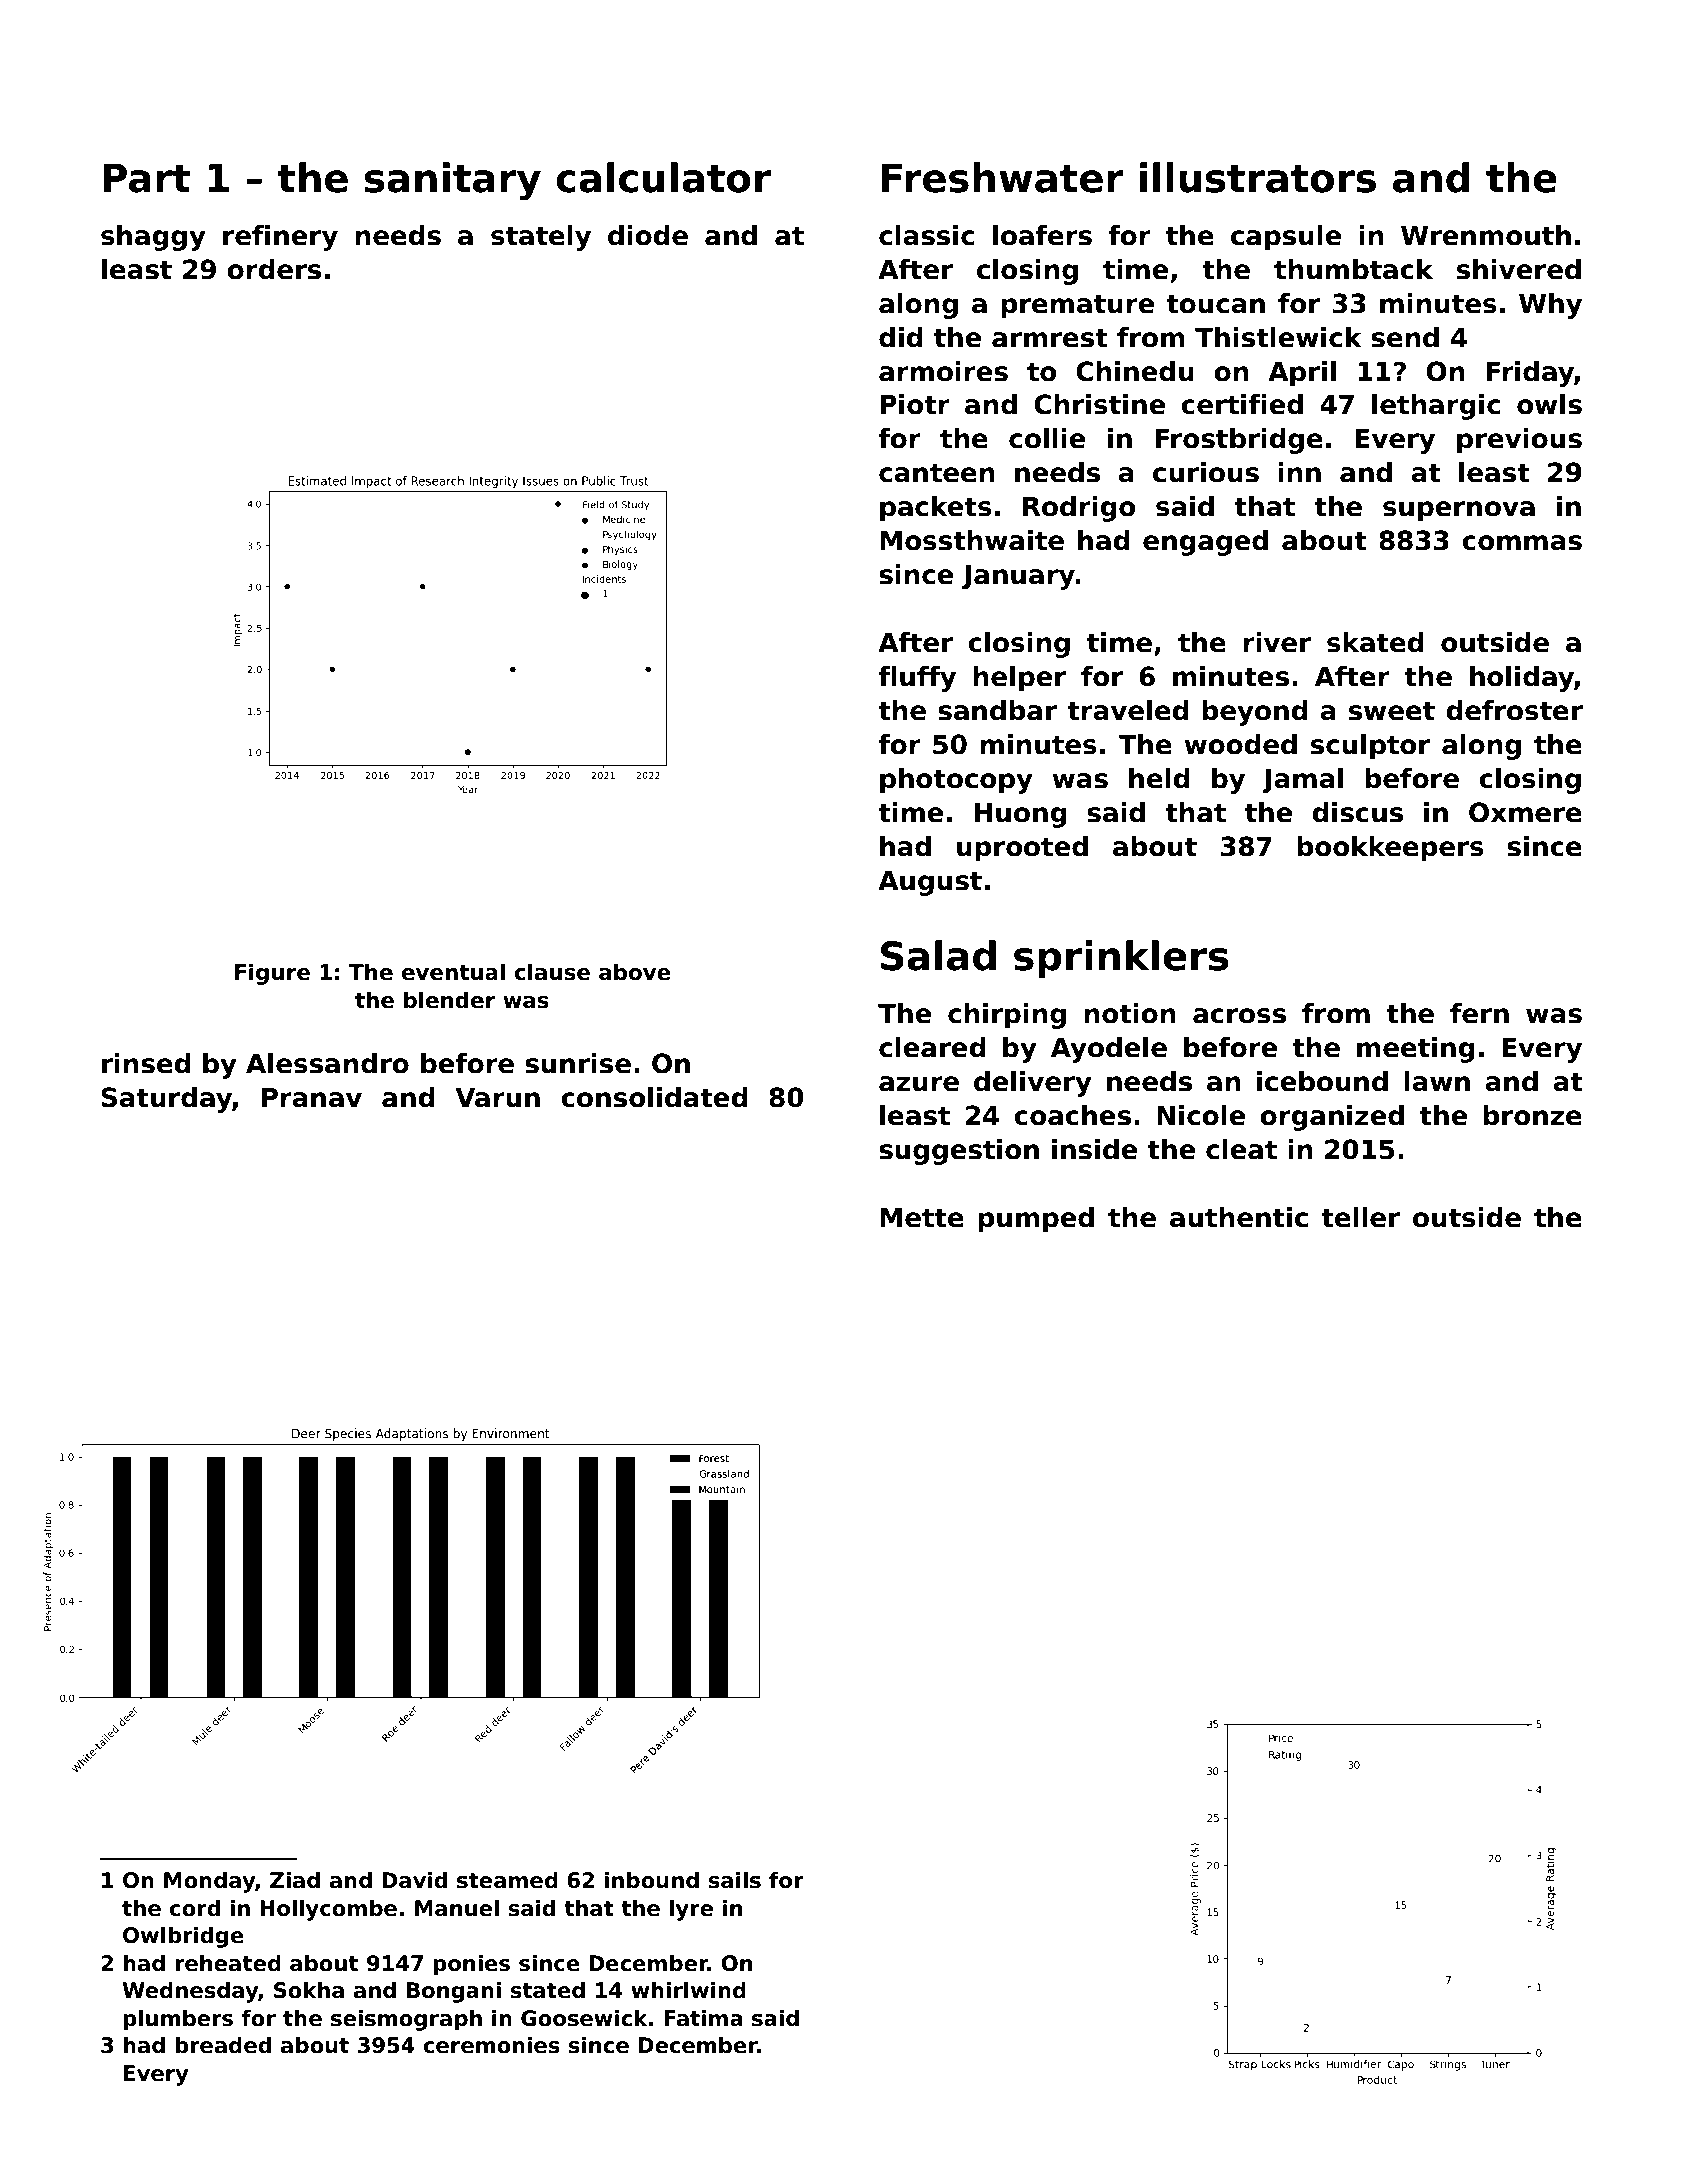 This document has height=2178, width=1683. Describe the element at coordinates (734, 1880) in the document. I see `sails` at that location.
